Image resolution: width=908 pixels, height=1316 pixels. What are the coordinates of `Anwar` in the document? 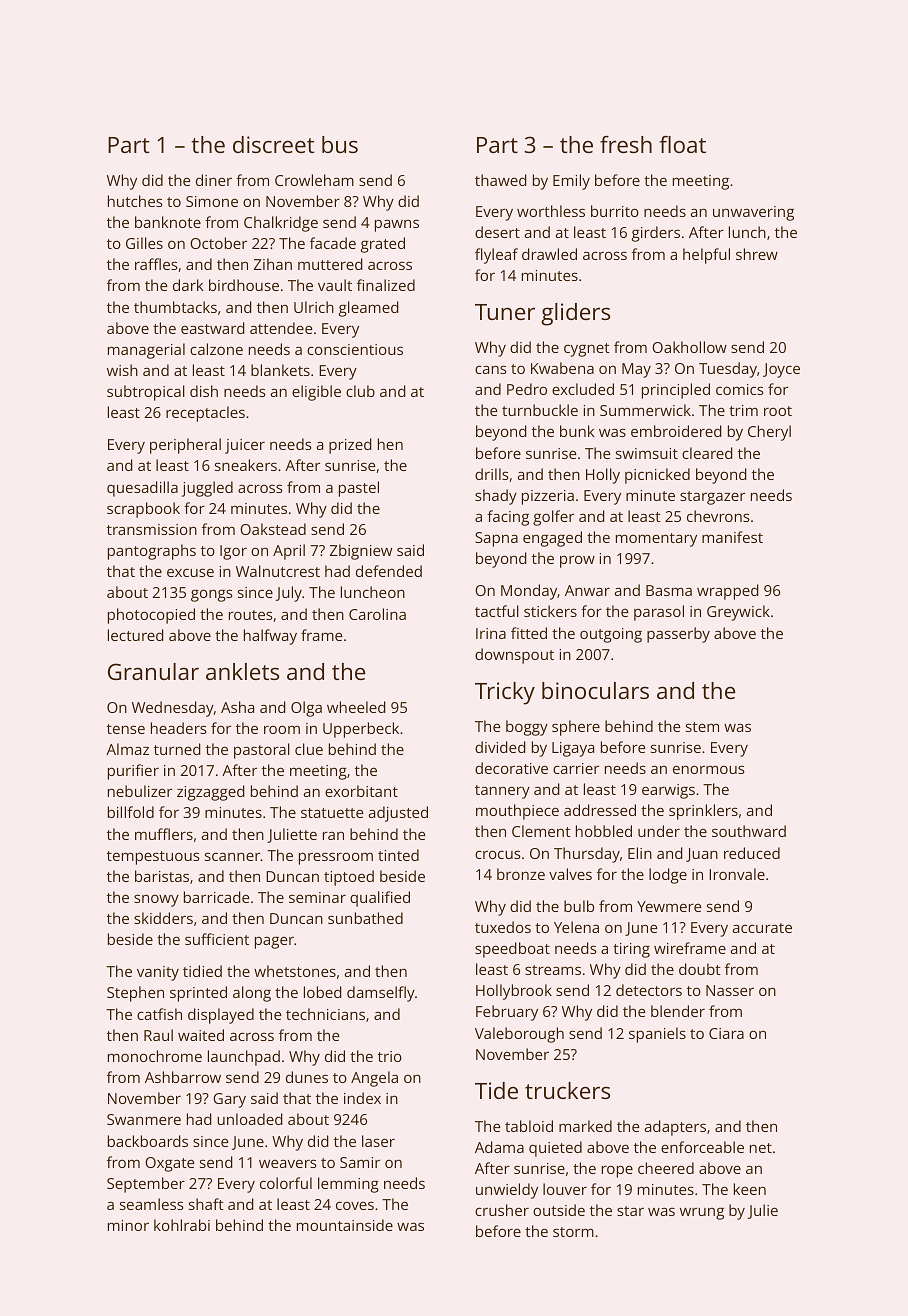 It's located at (587, 590).
